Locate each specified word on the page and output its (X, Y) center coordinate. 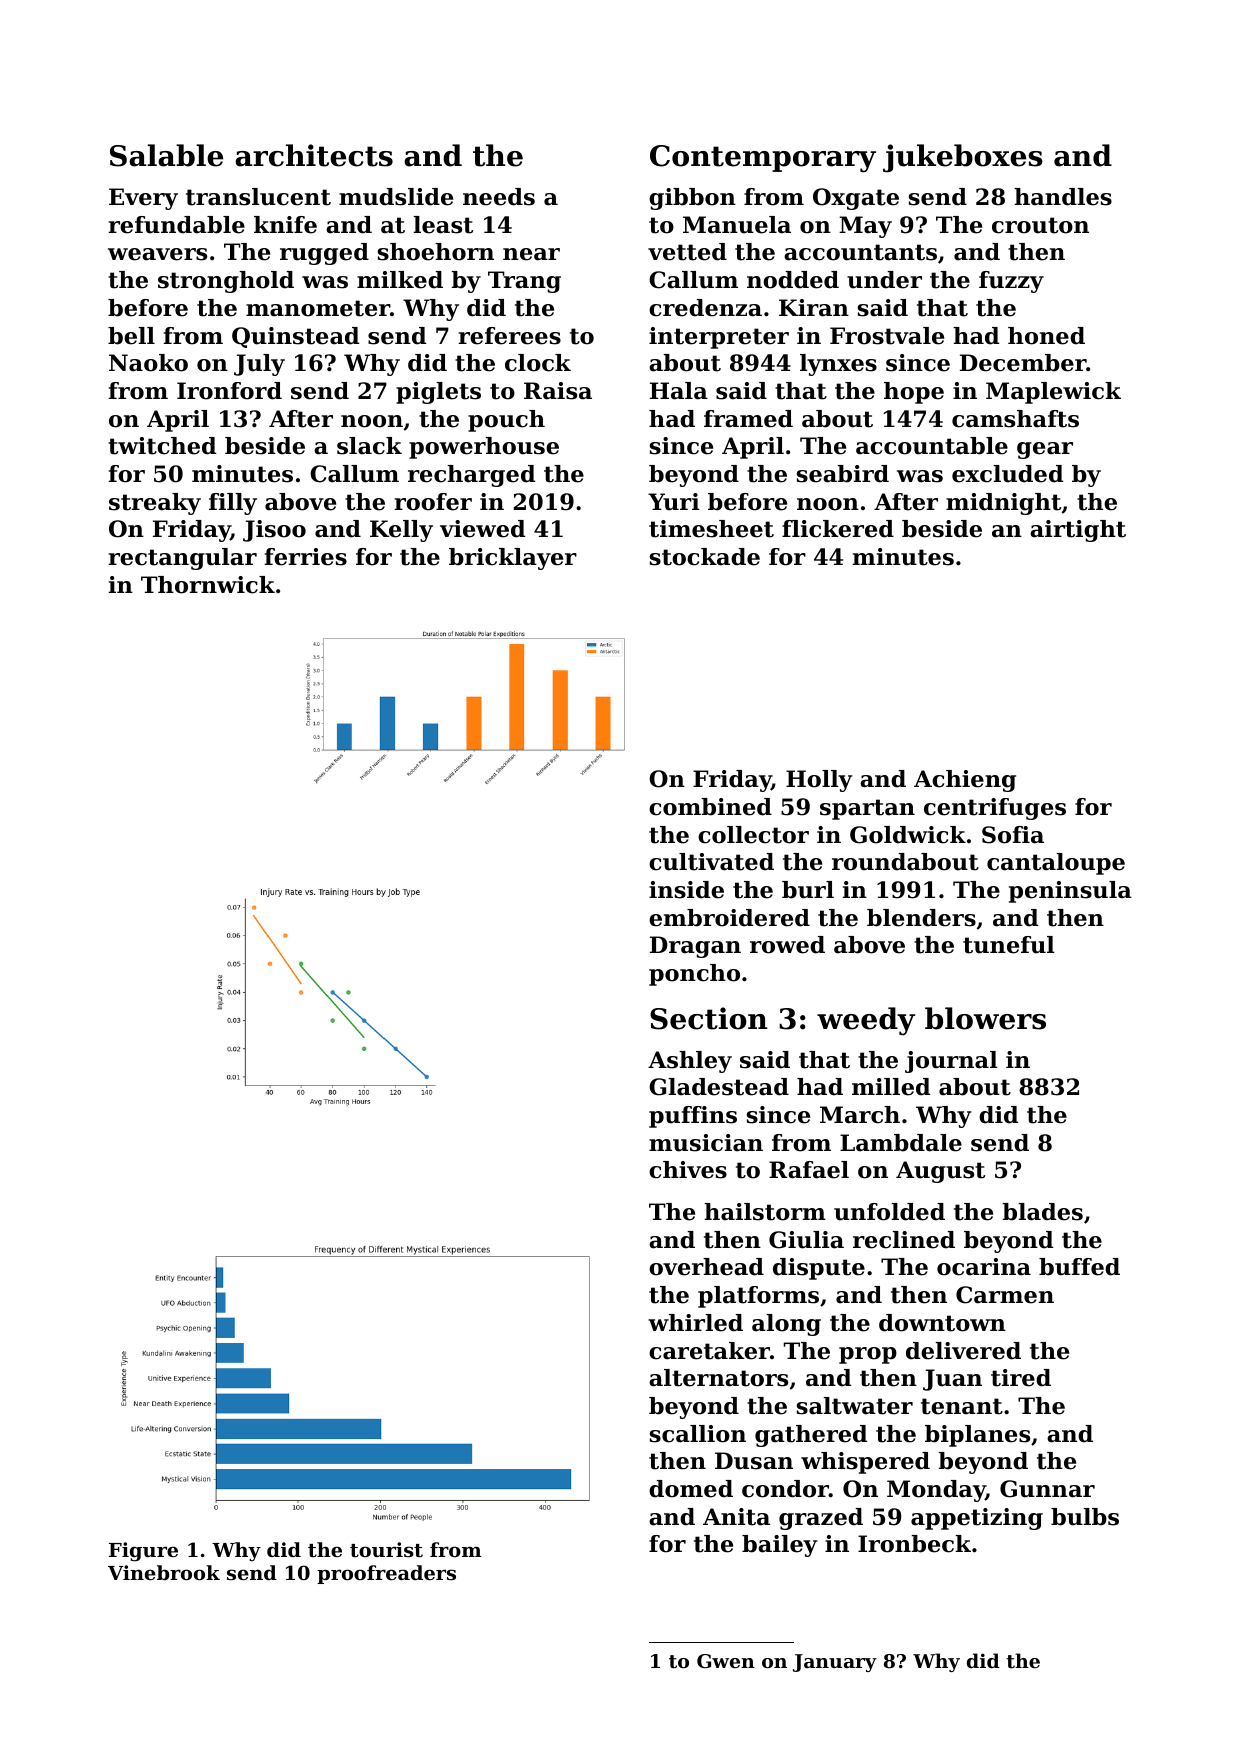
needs (499, 197)
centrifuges (995, 809)
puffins (693, 1117)
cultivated (711, 862)
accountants (860, 252)
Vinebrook (164, 1572)
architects (314, 155)
